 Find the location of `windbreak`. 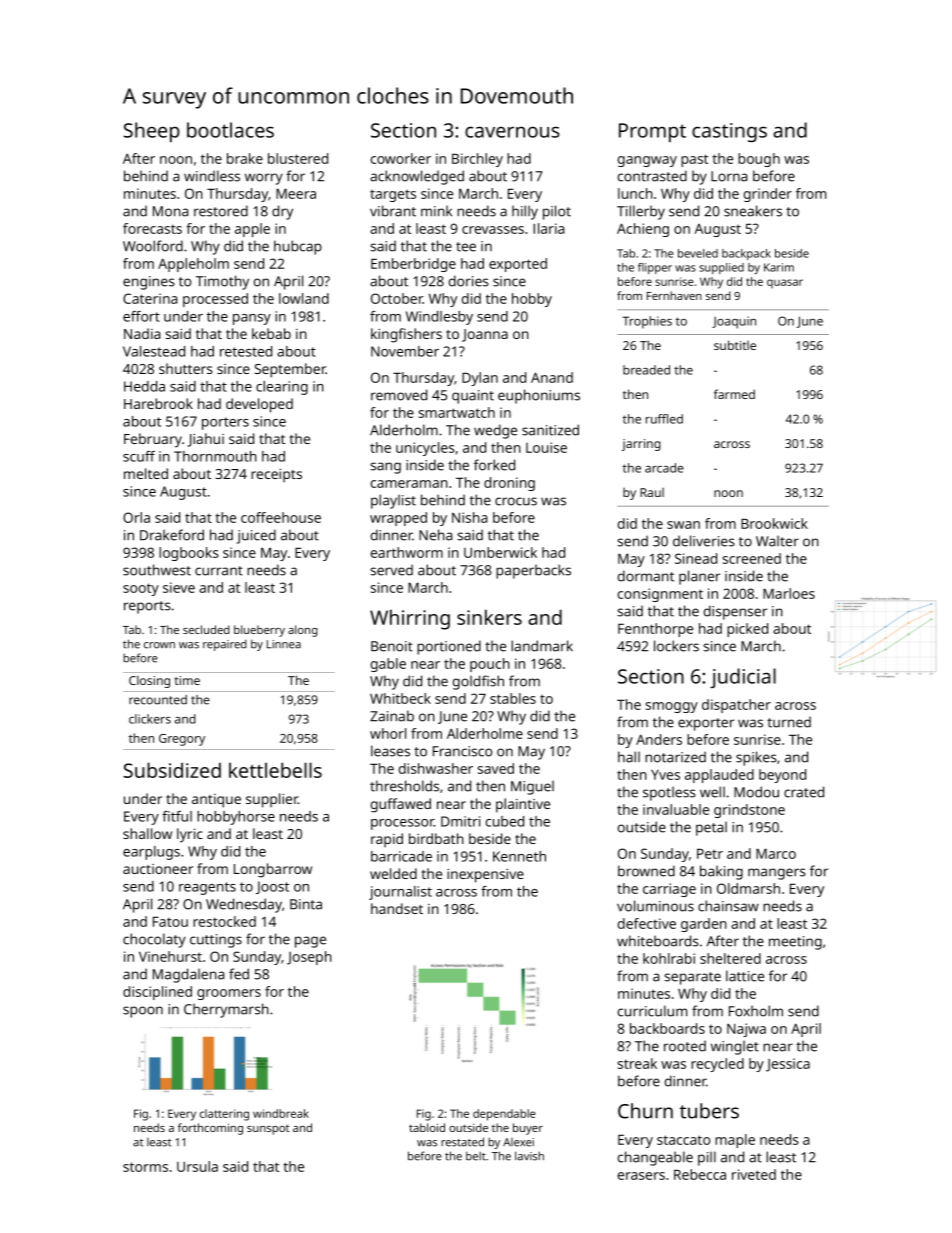

windbreak is located at coordinates (281, 1113).
